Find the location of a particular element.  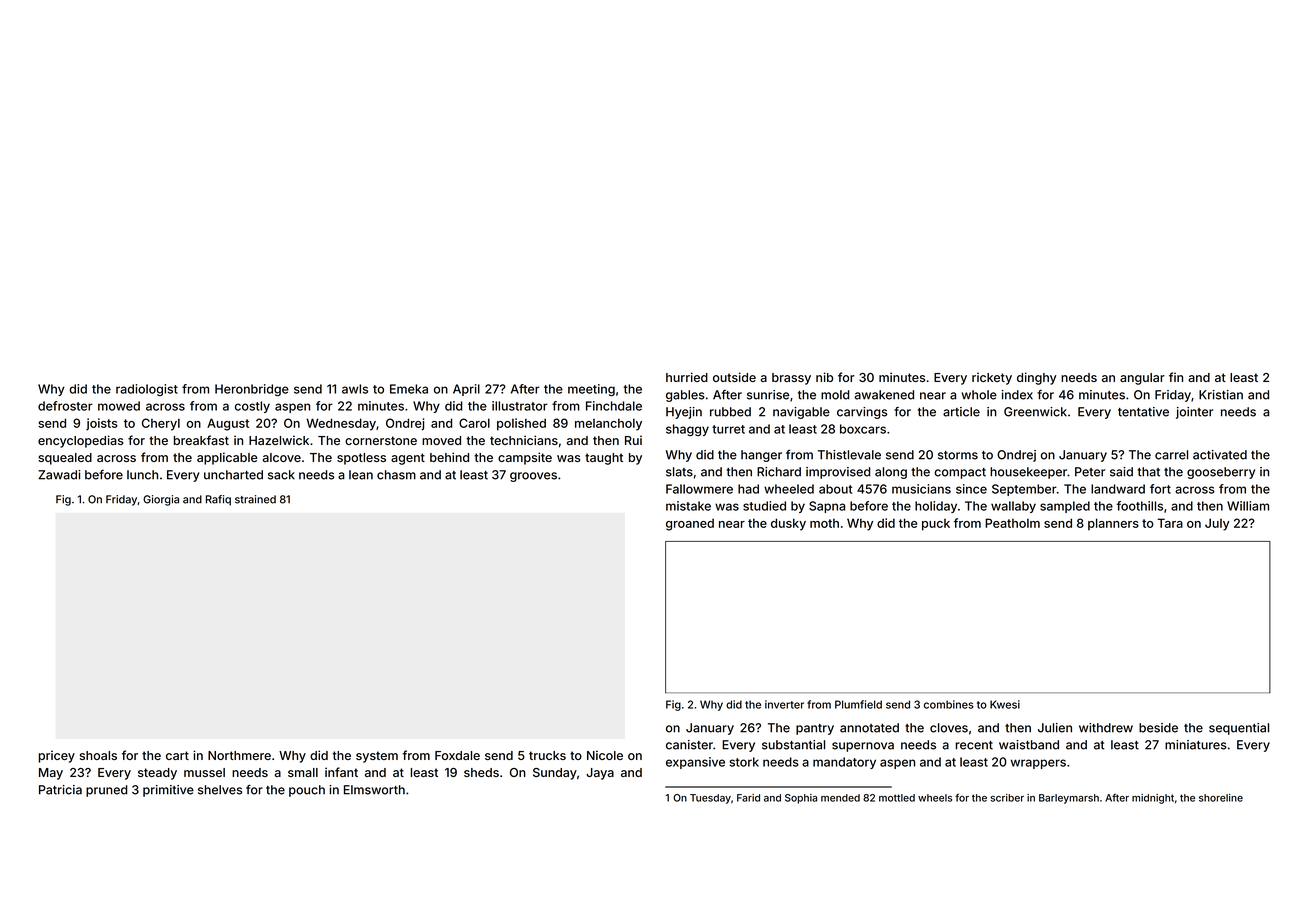

hurried is located at coordinates (687, 377).
